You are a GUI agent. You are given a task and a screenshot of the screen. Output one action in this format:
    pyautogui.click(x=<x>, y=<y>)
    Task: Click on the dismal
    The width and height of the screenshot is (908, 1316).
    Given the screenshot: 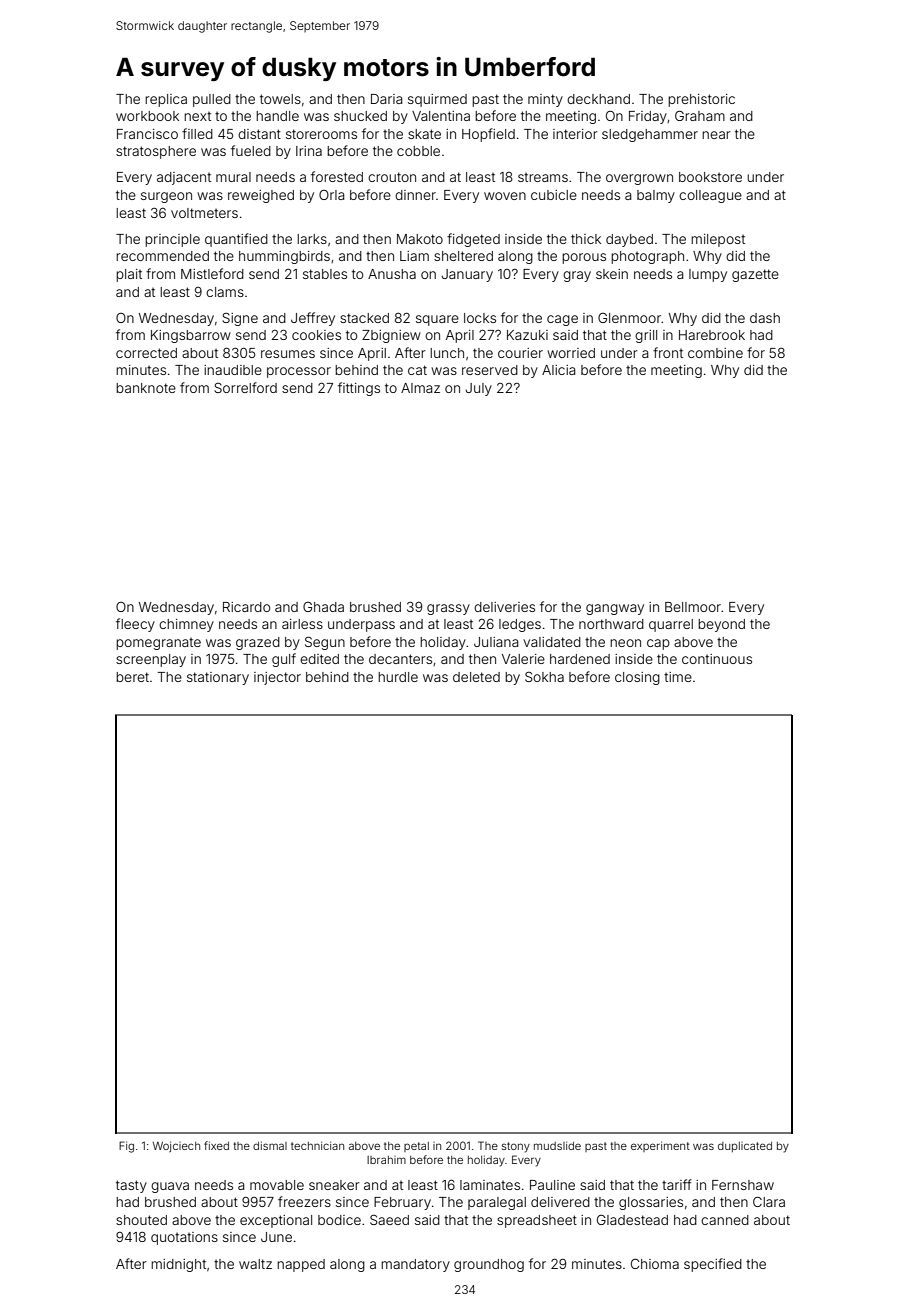 What is the action you would take?
    pyautogui.click(x=270, y=1145)
